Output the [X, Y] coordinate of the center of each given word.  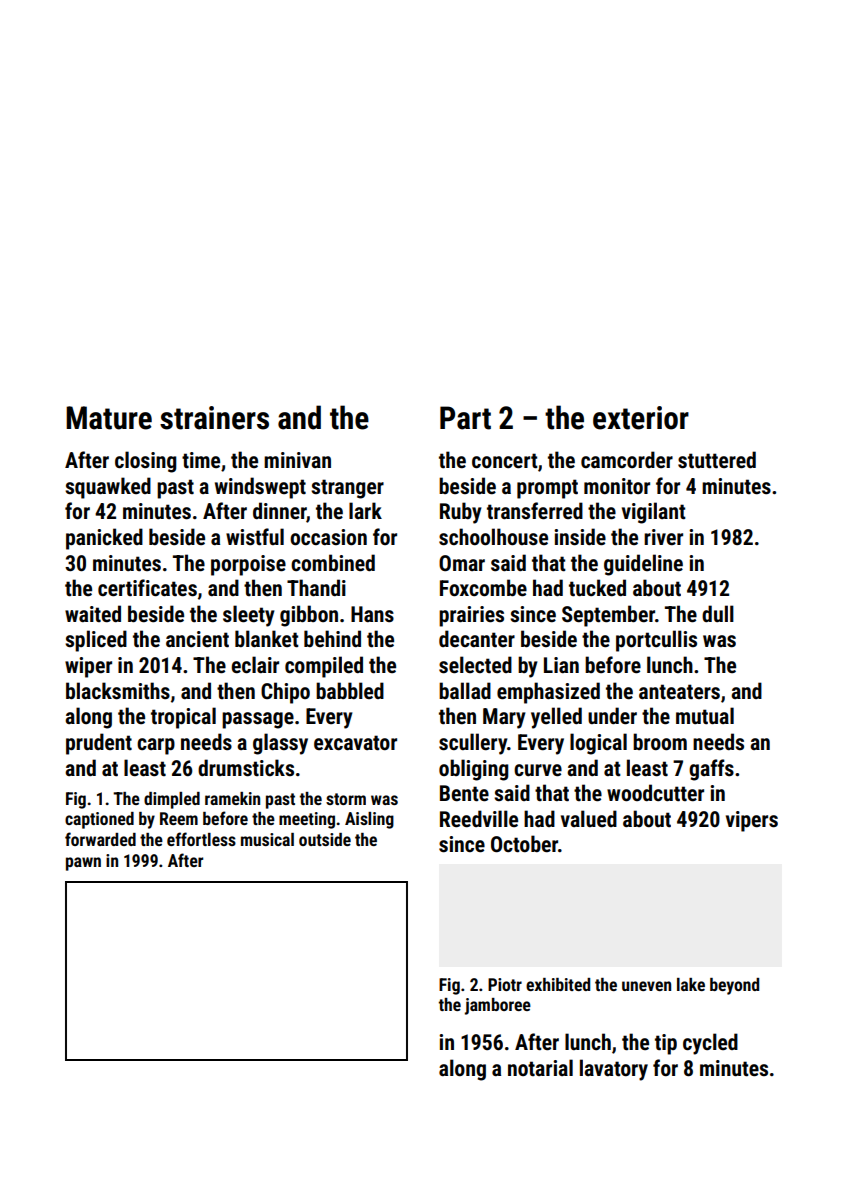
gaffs [711, 770]
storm [346, 799]
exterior [641, 418]
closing [146, 462]
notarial [540, 1067]
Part [465, 418]
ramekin [232, 798]
